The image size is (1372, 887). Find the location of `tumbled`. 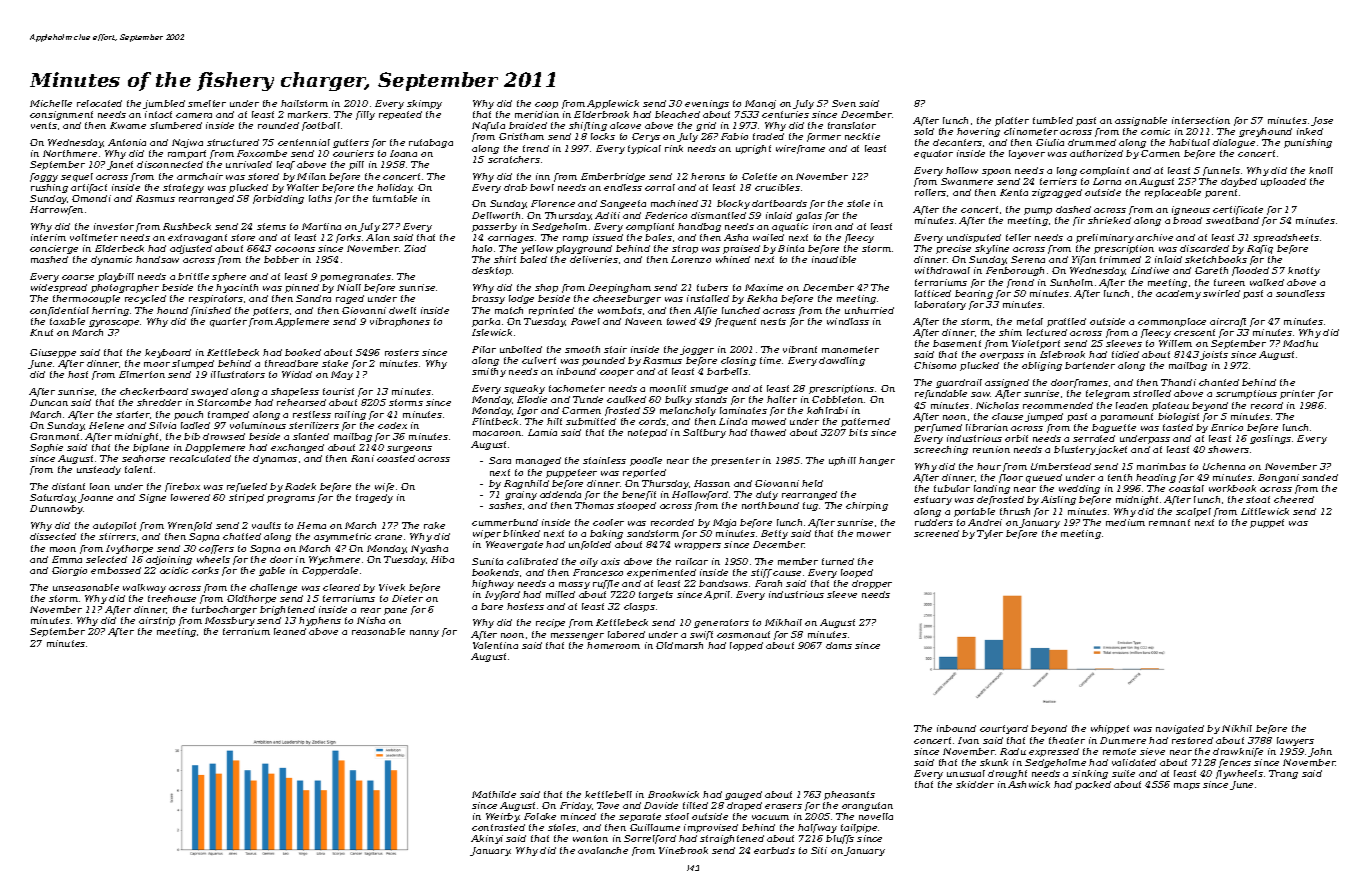

tumbled is located at coordinates (1053, 120).
